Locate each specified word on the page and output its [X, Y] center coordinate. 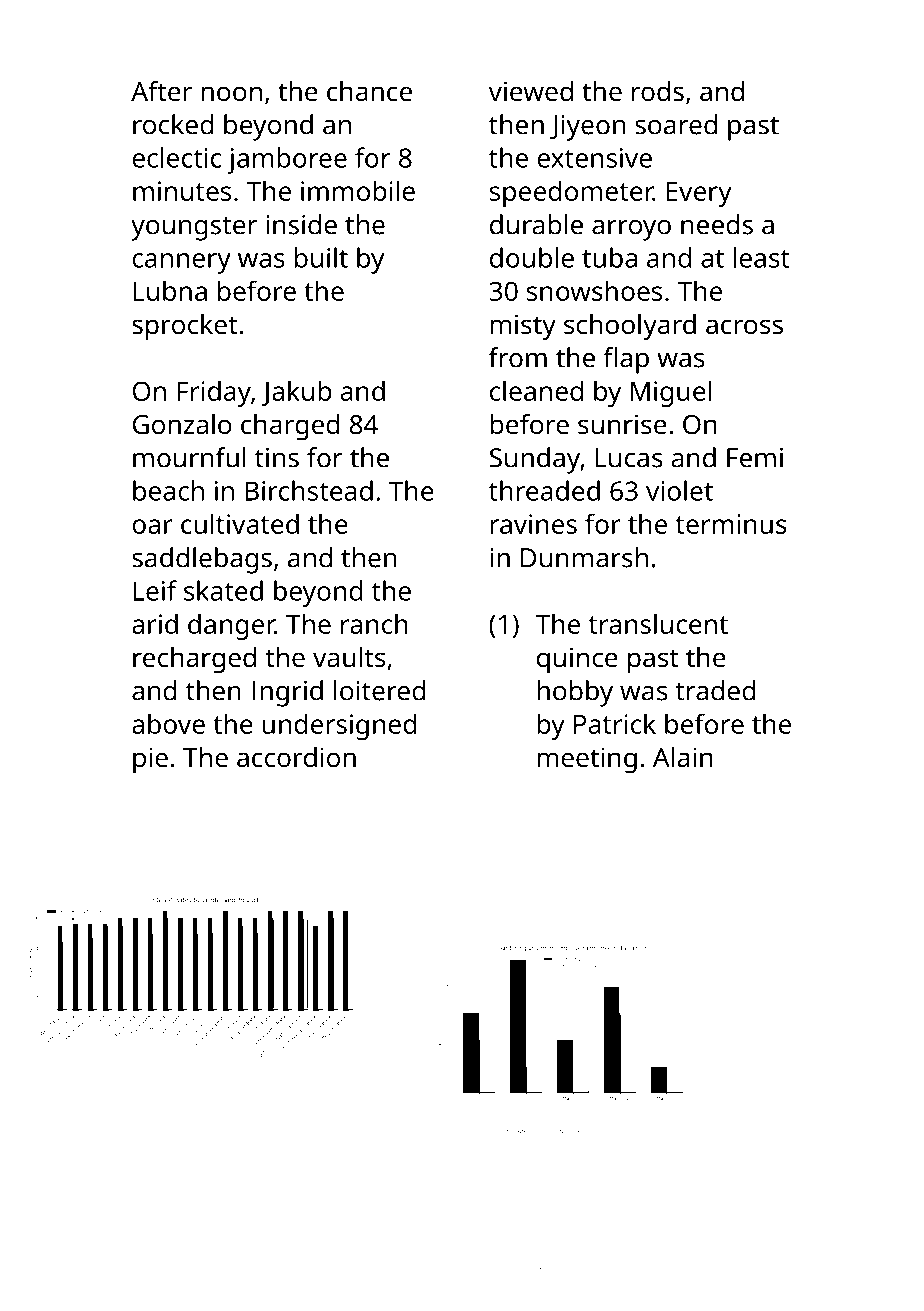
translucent [658, 623]
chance [369, 91]
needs [717, 224]
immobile [358, 190]
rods [658, 91]
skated [223, 590]
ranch [374, 623]
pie [150, 760]
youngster [194, 229]
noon [231, 93]
